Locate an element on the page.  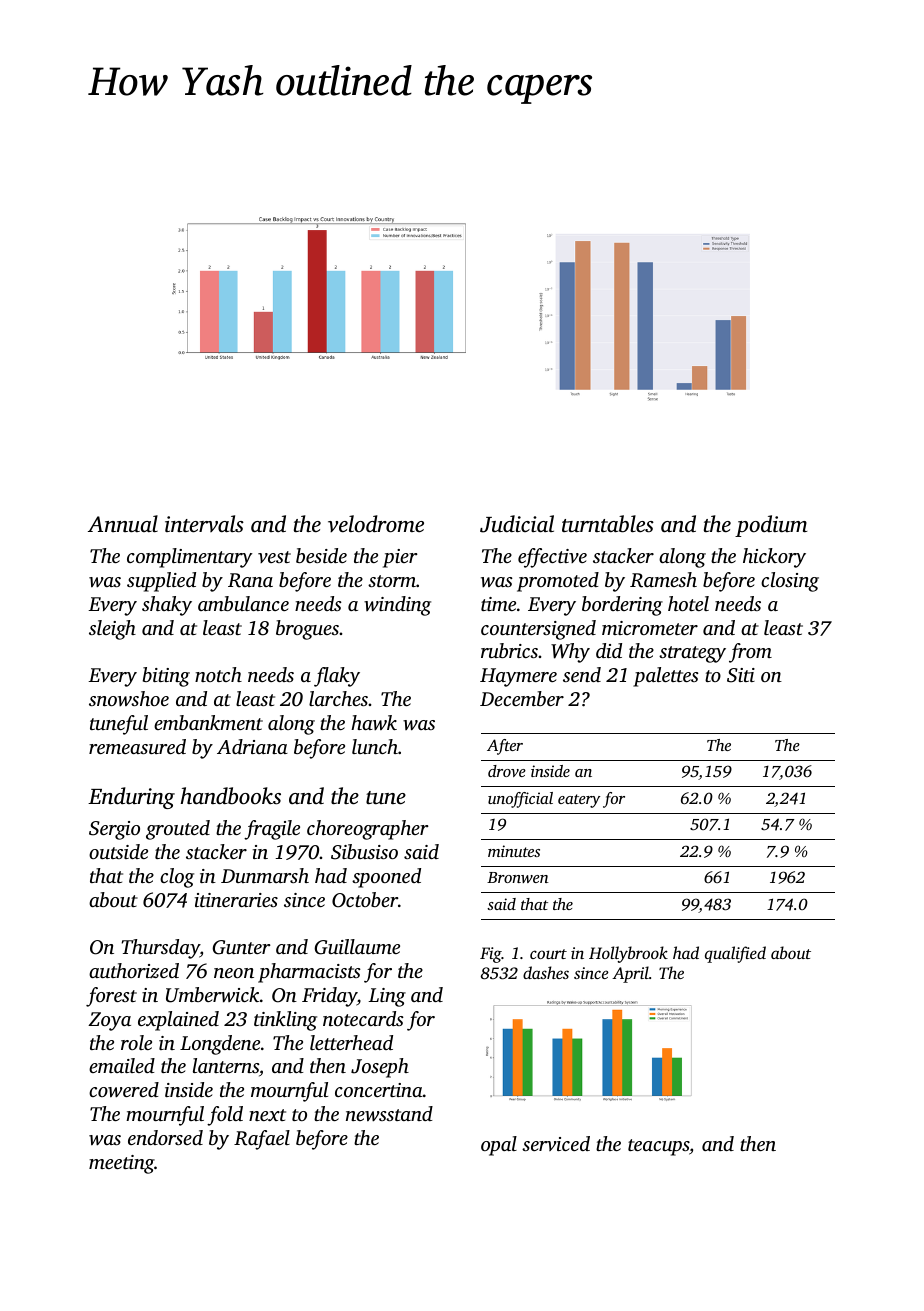
notecards is located at coordinates (363, 1018).
